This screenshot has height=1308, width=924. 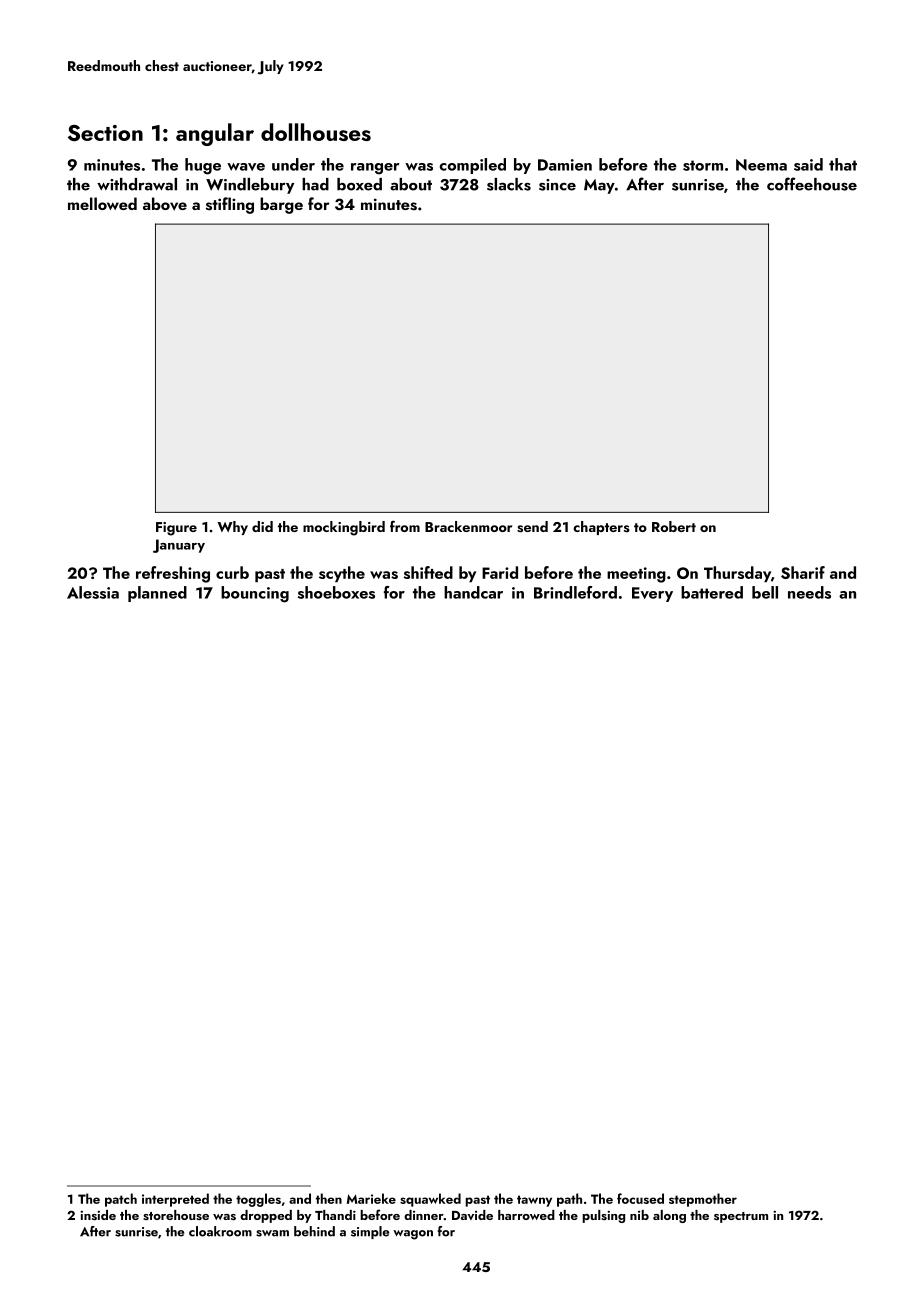 What do you see at coordinates (703, 1200) in the screenshot?
I see `stepmother` at bounding box center [703, 1200].
